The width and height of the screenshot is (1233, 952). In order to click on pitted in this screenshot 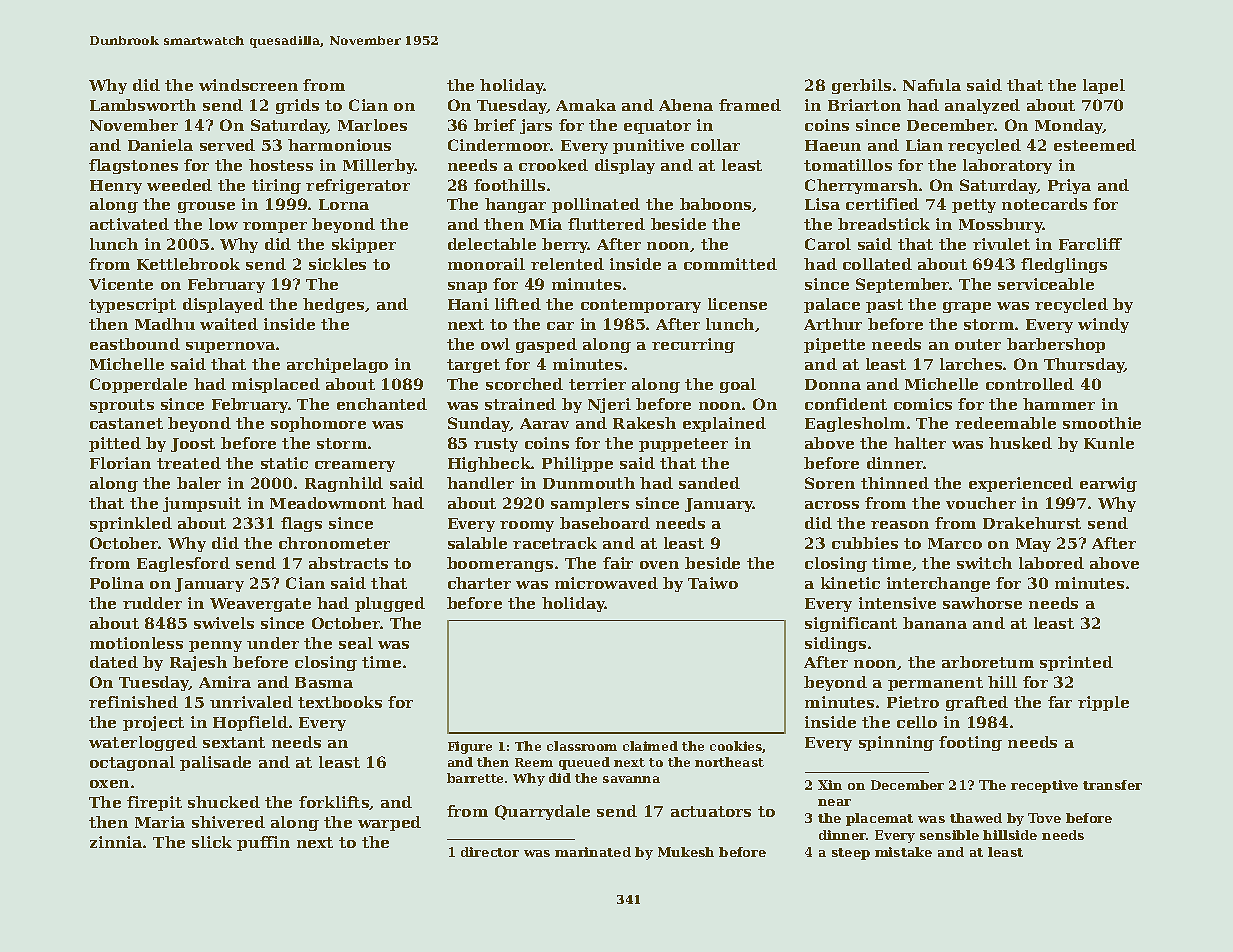, I will do `click(115, 444)`.
